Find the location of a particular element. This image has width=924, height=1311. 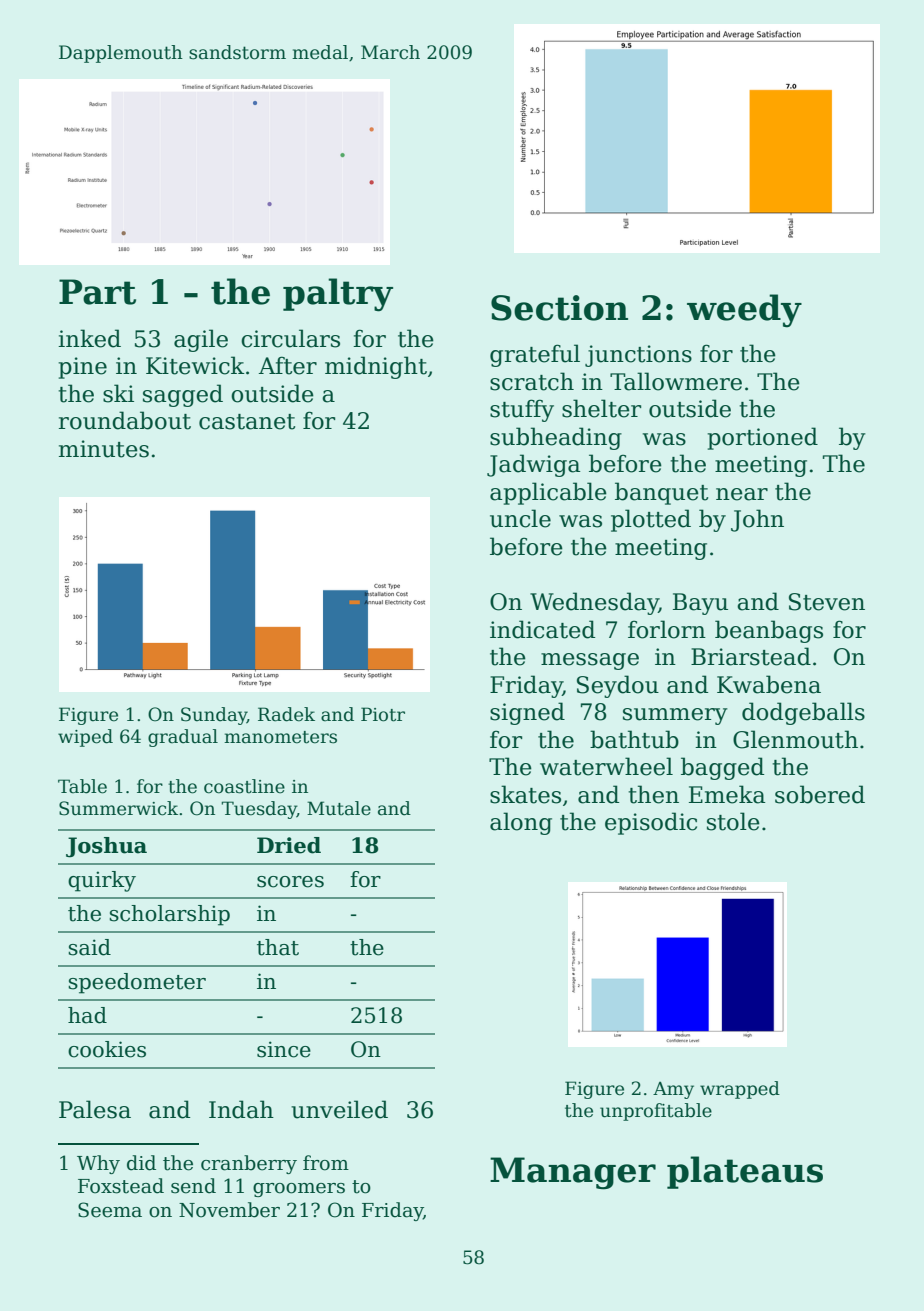

Radek is located at coordinates (286, 714).
